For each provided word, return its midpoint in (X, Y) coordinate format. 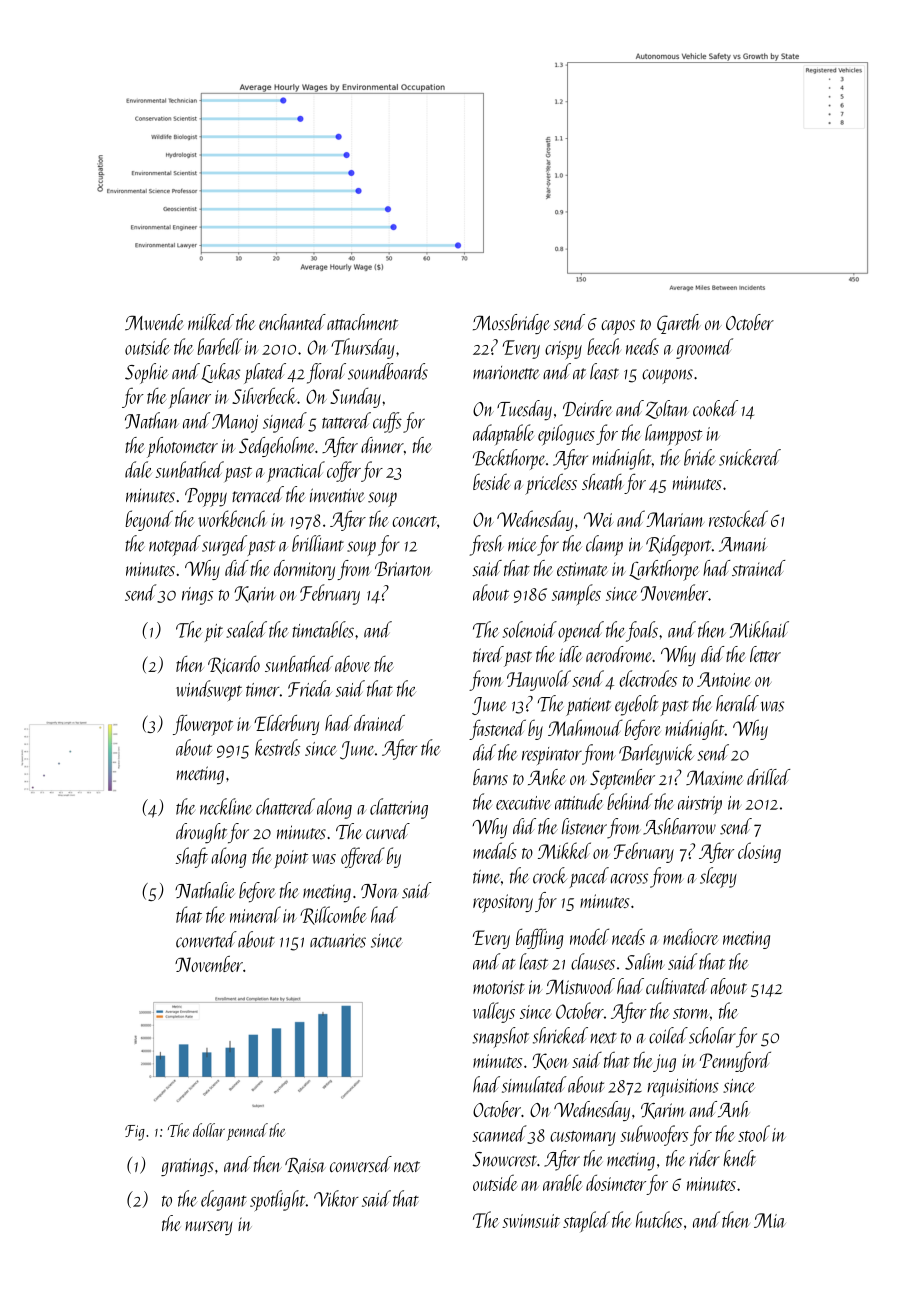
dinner (382, 445)
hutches (659, 1219)
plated (265, 373)
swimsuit (531, 1221)
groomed (704, 348)
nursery (209, 1228)
